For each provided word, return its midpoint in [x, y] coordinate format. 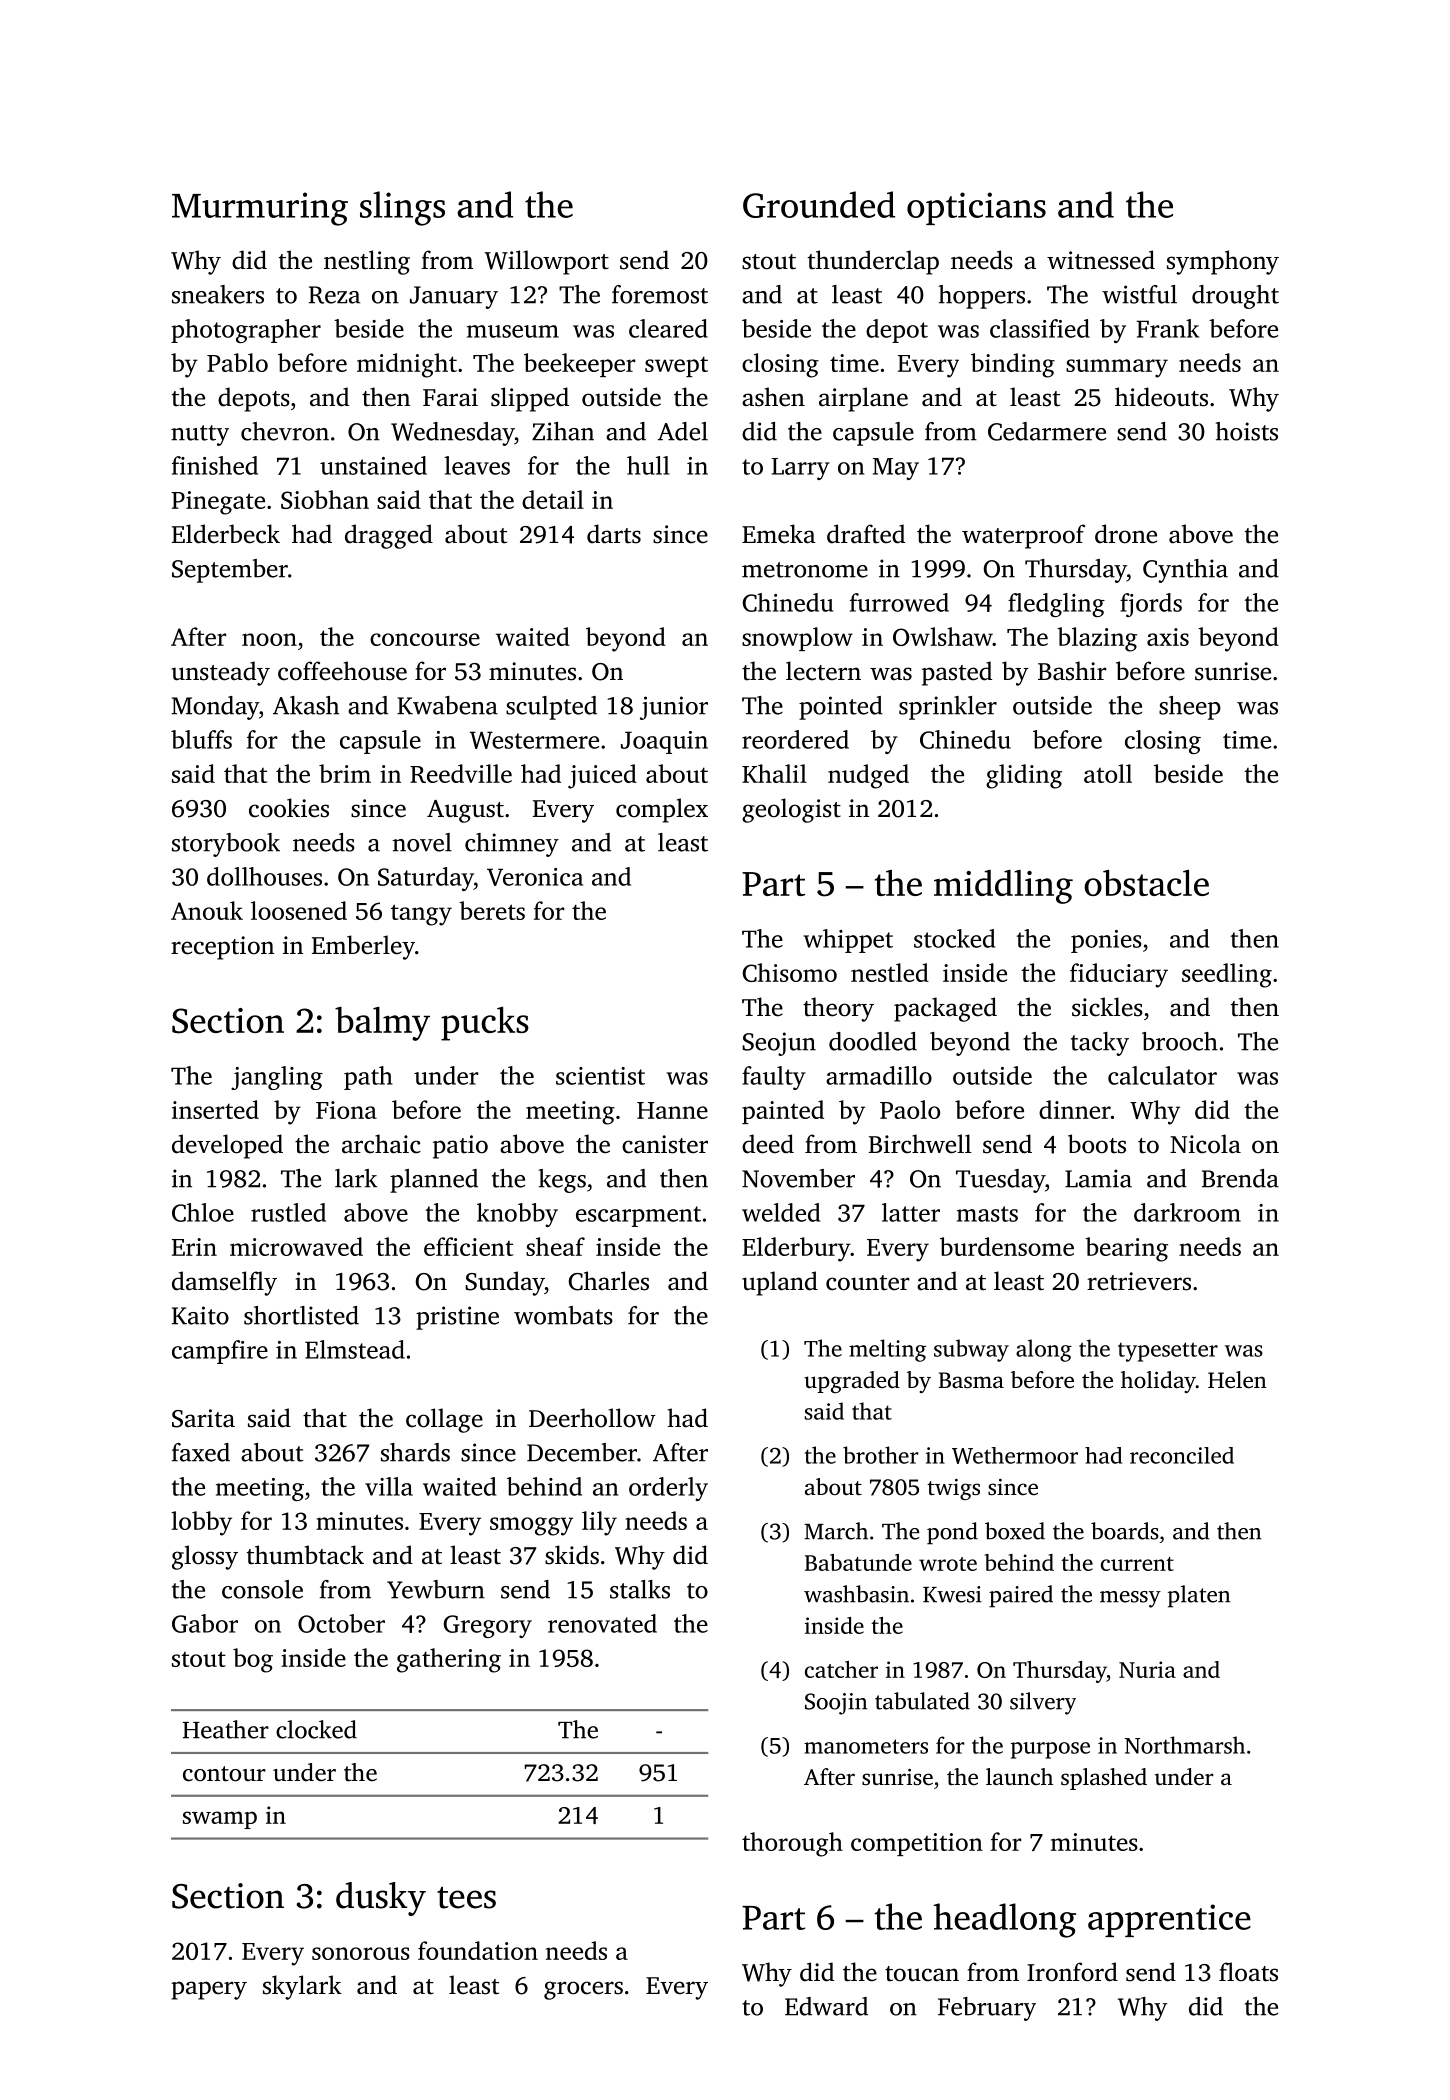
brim [345, 773]
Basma [971, 1380]
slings [402, 208]
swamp [220, 1820]
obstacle [1146, 883]
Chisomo [790, 972]
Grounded [819, 204]
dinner [1075, 1109]
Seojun [779, 1044]
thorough [792, 1844]
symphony [1223, 262]
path [368, 1078]
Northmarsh [1185, 1745]
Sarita [203, 1418]
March [836, 1531]
